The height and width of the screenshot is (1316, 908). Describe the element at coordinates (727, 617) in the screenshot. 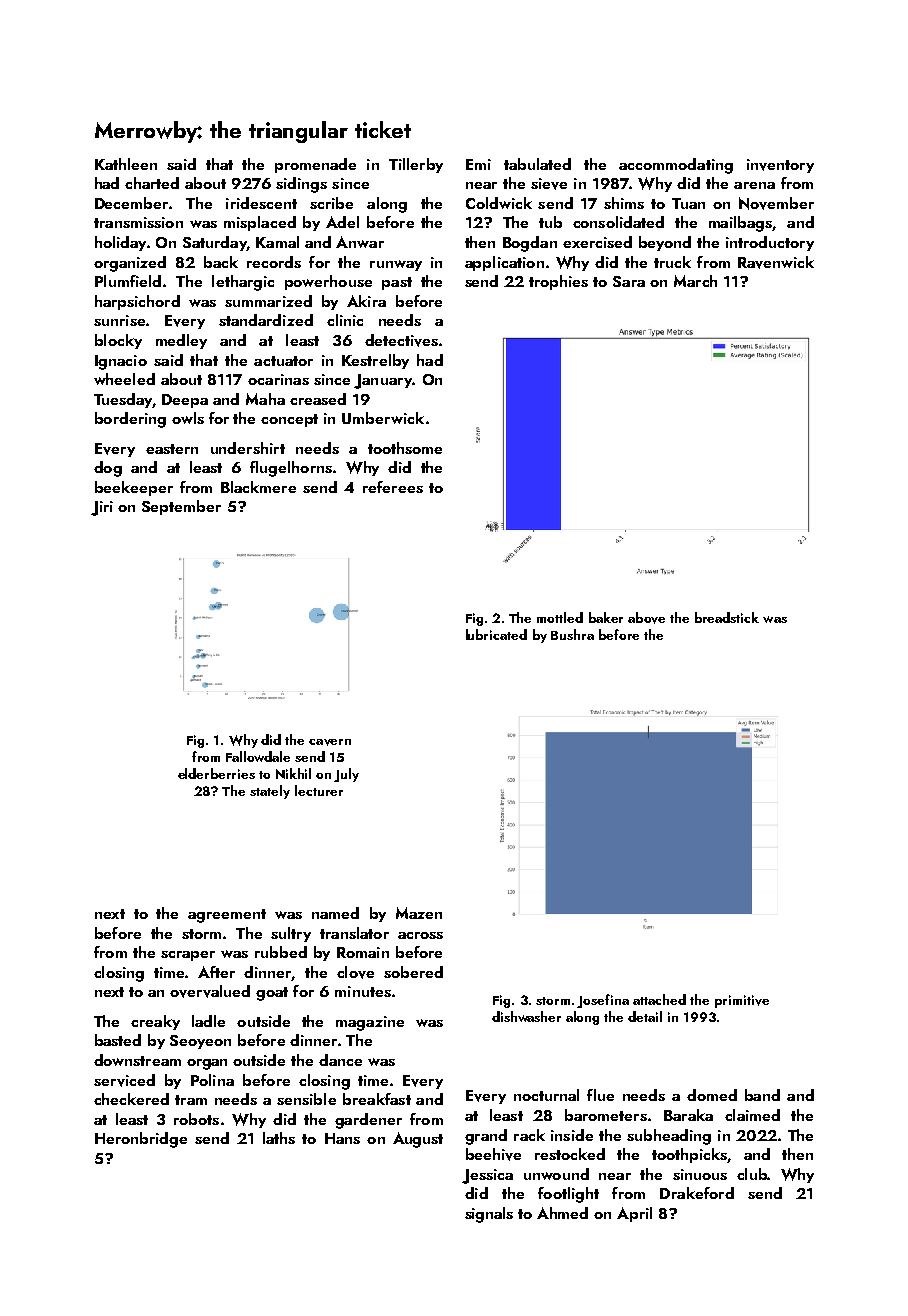

I see `breadstick` at that location.
